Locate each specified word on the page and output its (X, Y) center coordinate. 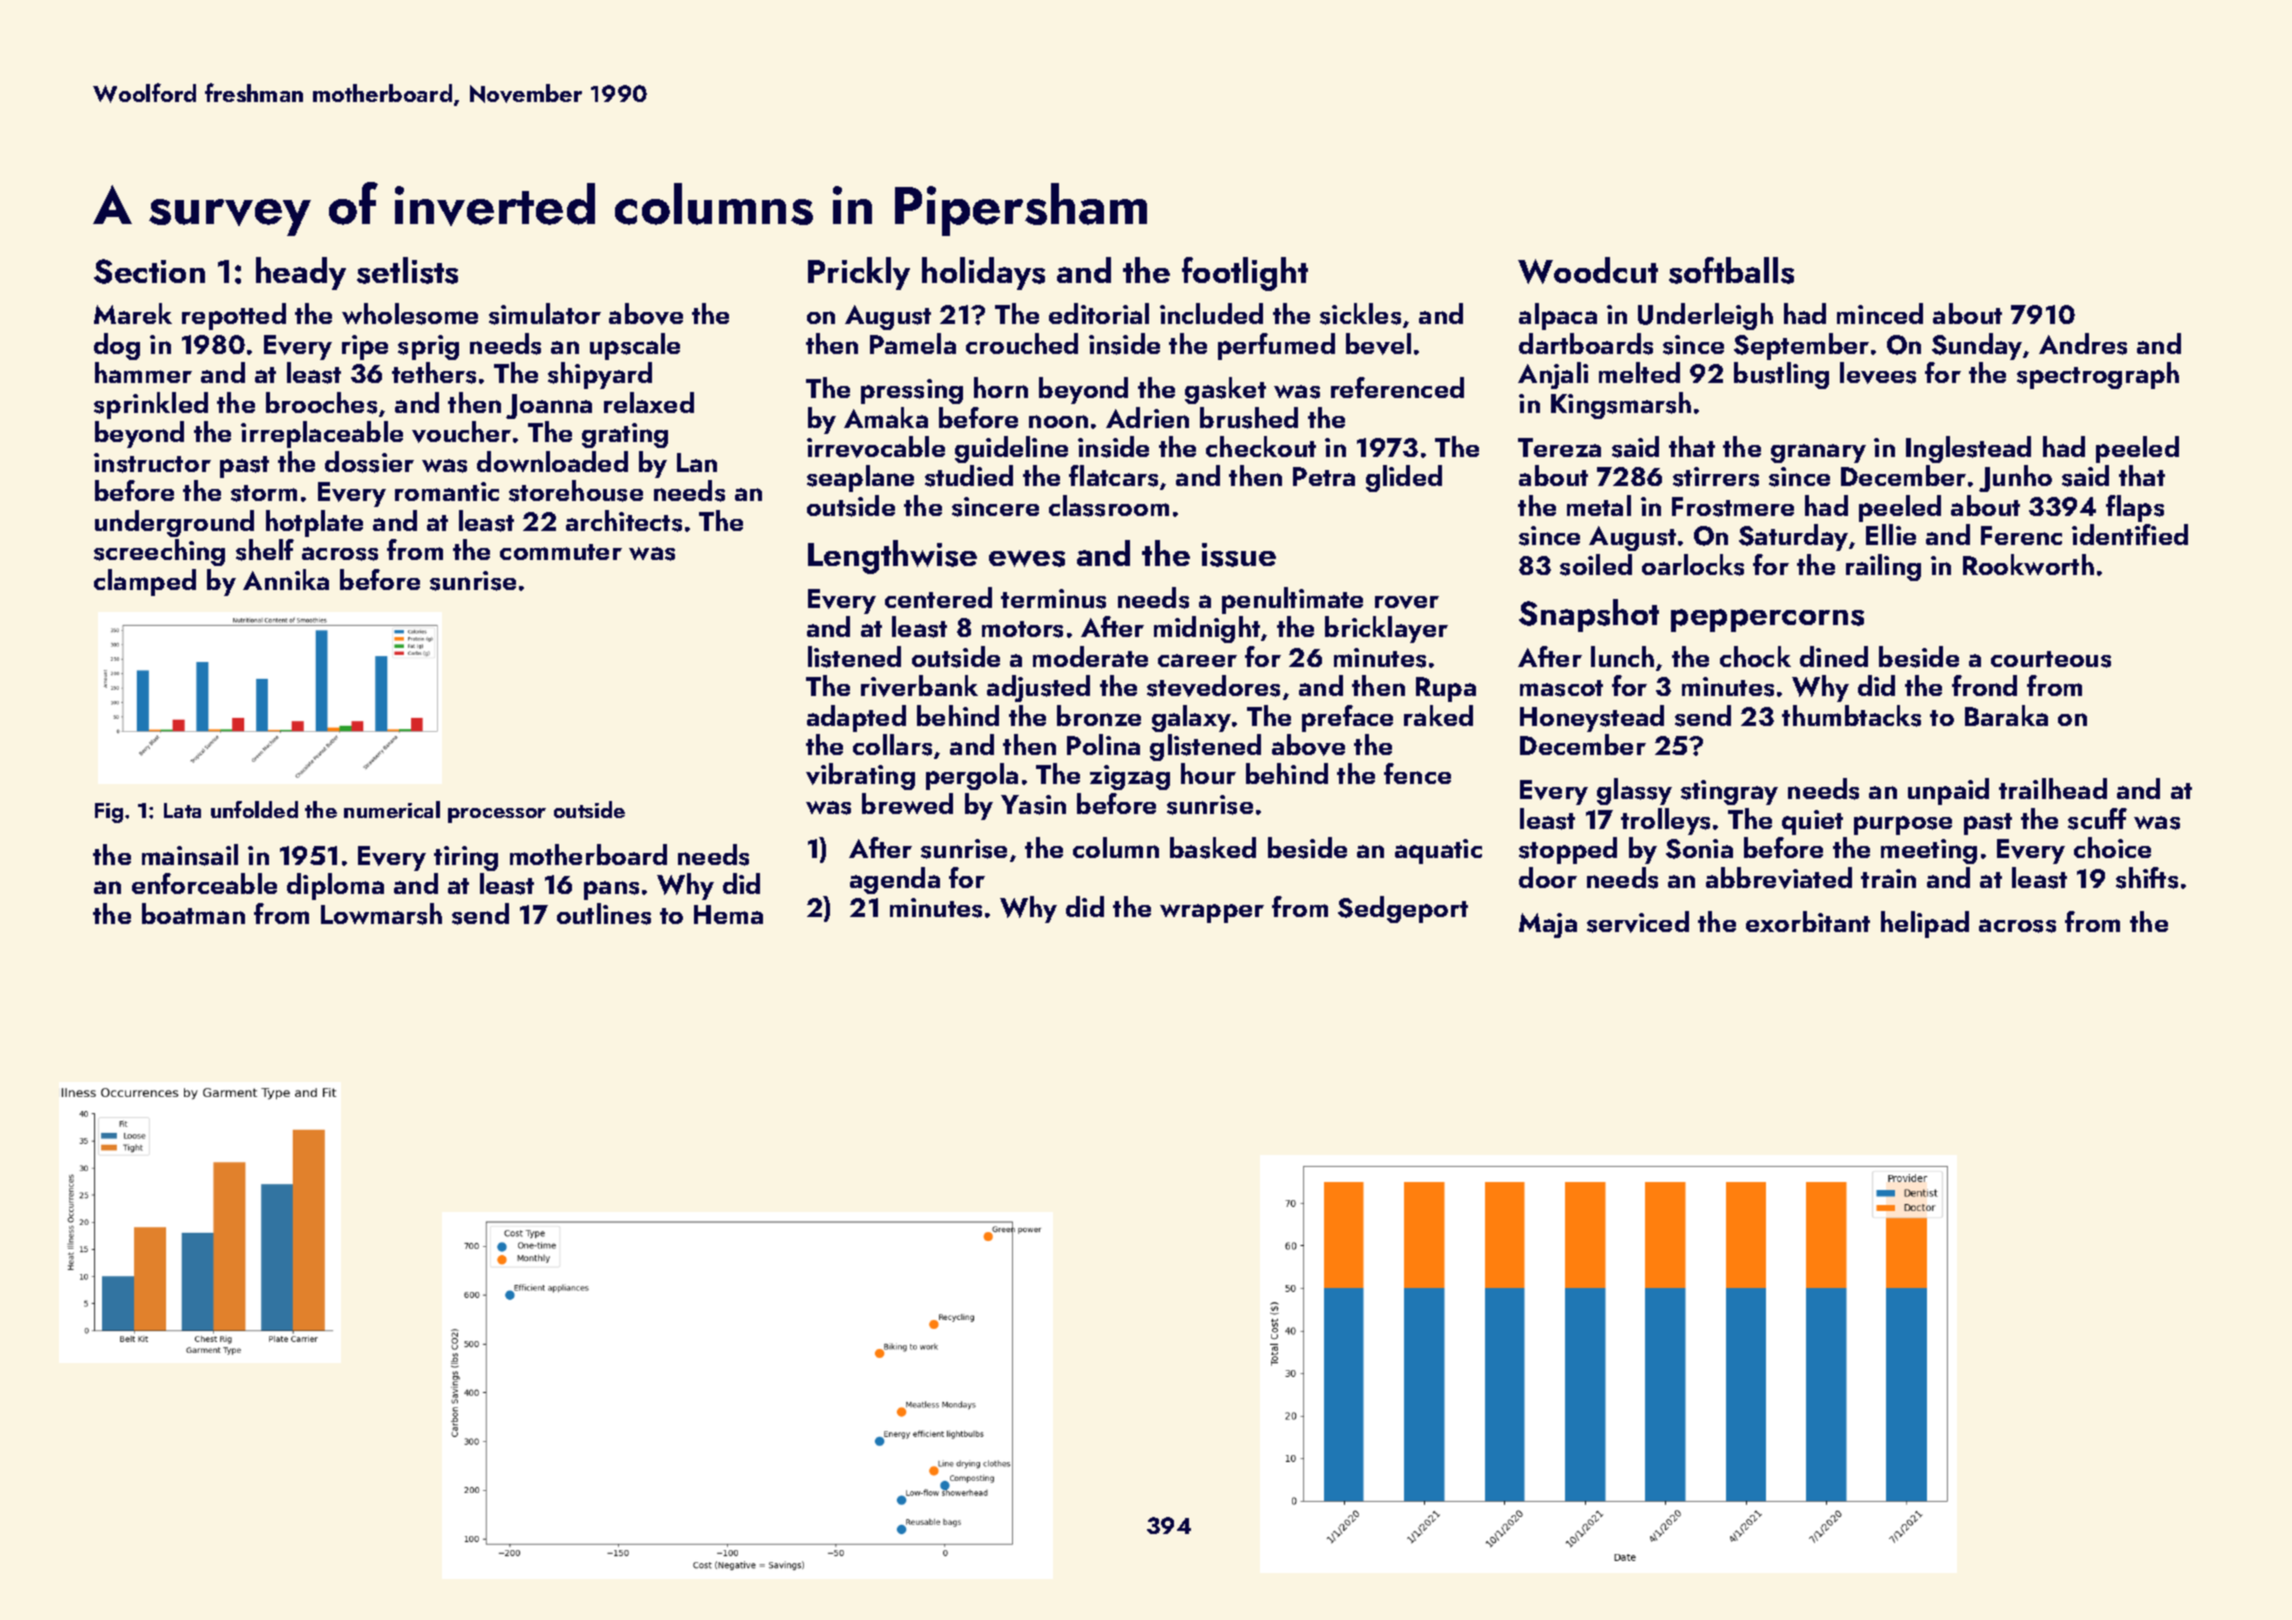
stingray (1729, 792)
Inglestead (1968, 449)
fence (1417, 773)
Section (149, 271)
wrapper (1212, 913)
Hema (728, 914)
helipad (1925, 924)
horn (1001, 387)
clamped (145, 582)
